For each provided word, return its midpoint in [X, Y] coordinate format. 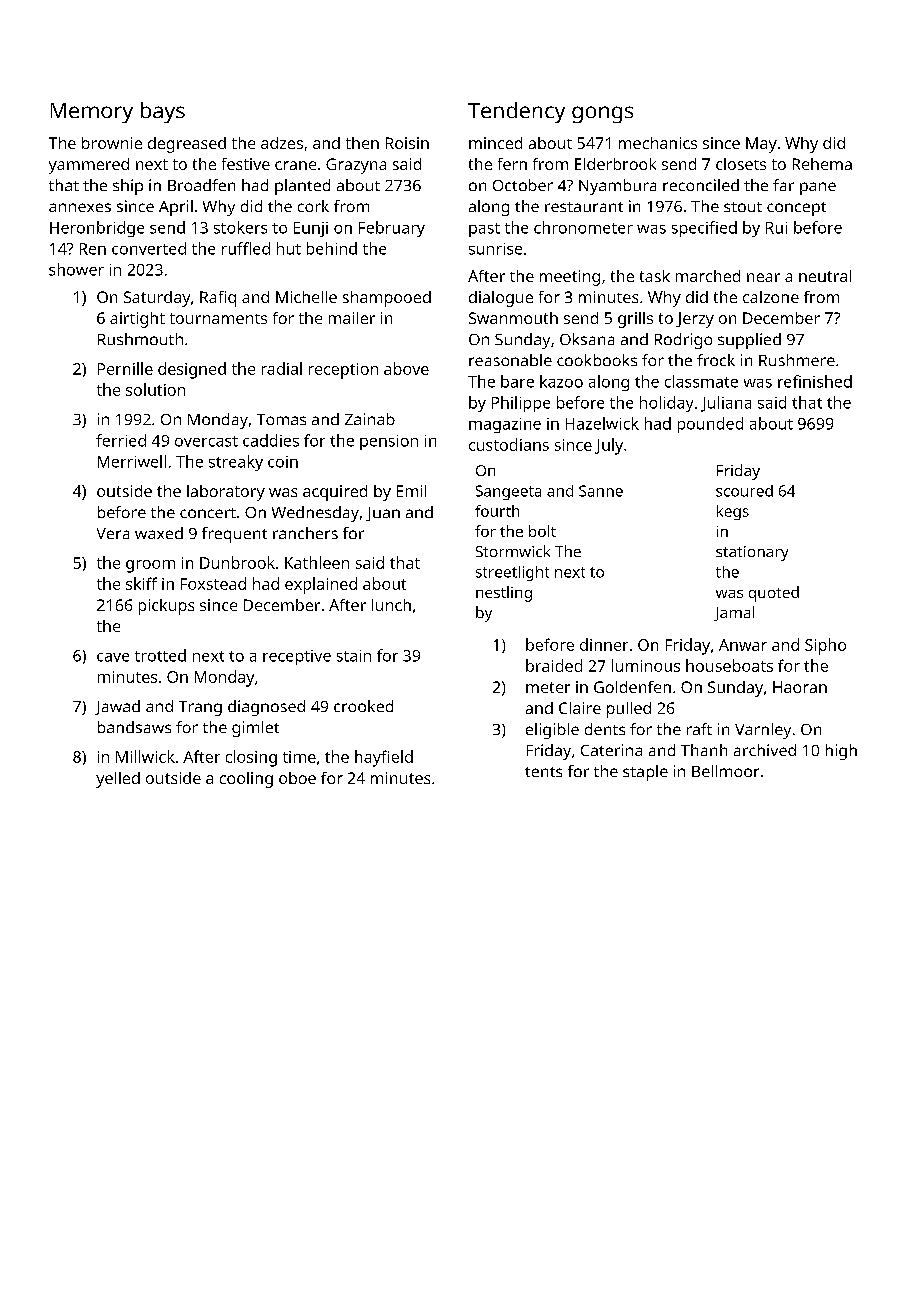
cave [113, 657]
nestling [504, 594]
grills [635, 320]
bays [163, 112]
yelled [118, 780]
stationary [752, 553]
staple [645, 773]
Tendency [516, 112]
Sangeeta [508, 492]
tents [543, 772]
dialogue [501, 299]
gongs [602, 114]
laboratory [226, 493]
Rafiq [218, 299]
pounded [710, 425]
